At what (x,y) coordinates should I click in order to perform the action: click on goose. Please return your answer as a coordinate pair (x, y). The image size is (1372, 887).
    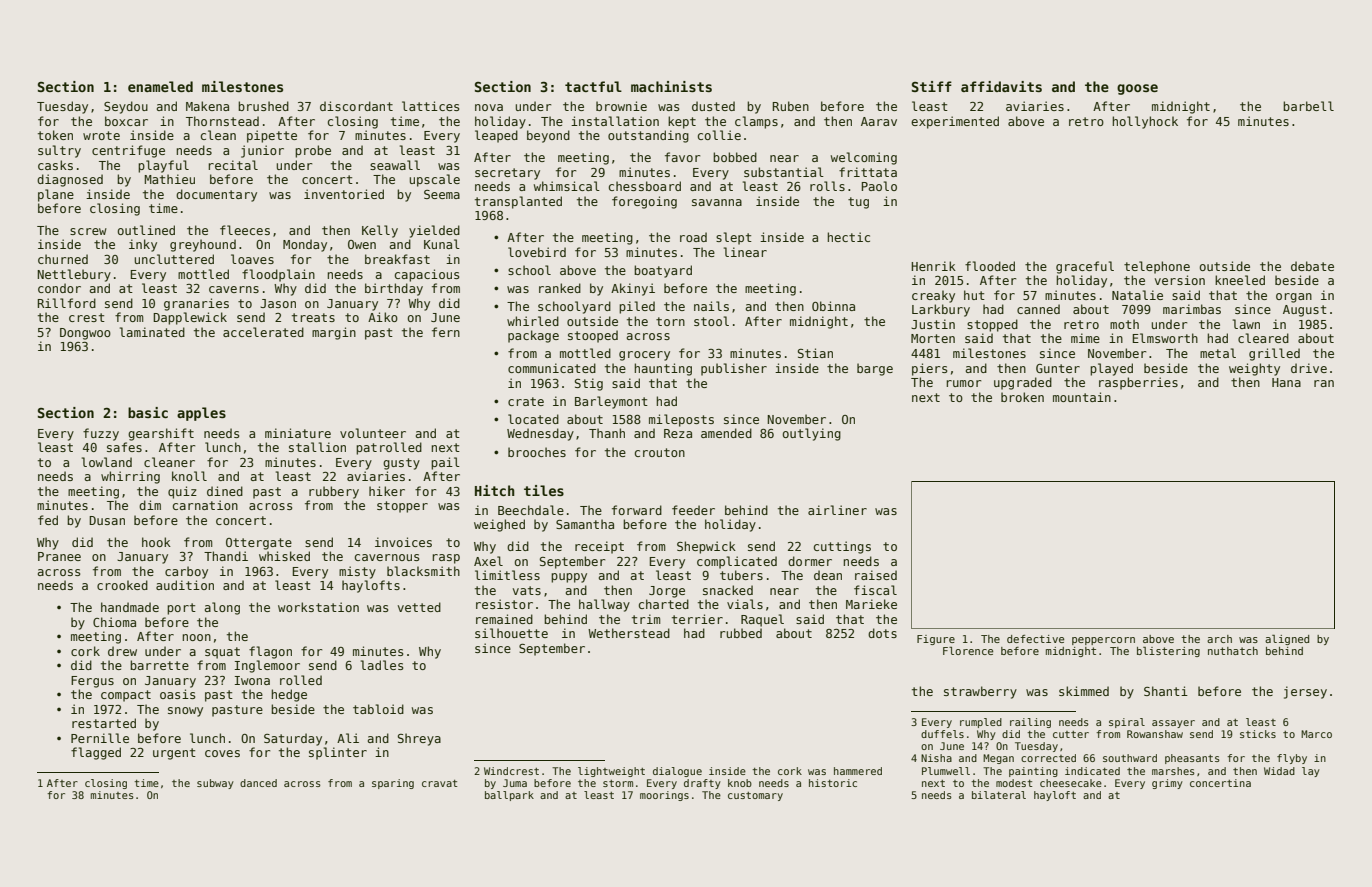
    Looking at the image, I should click on (1137, 89).
